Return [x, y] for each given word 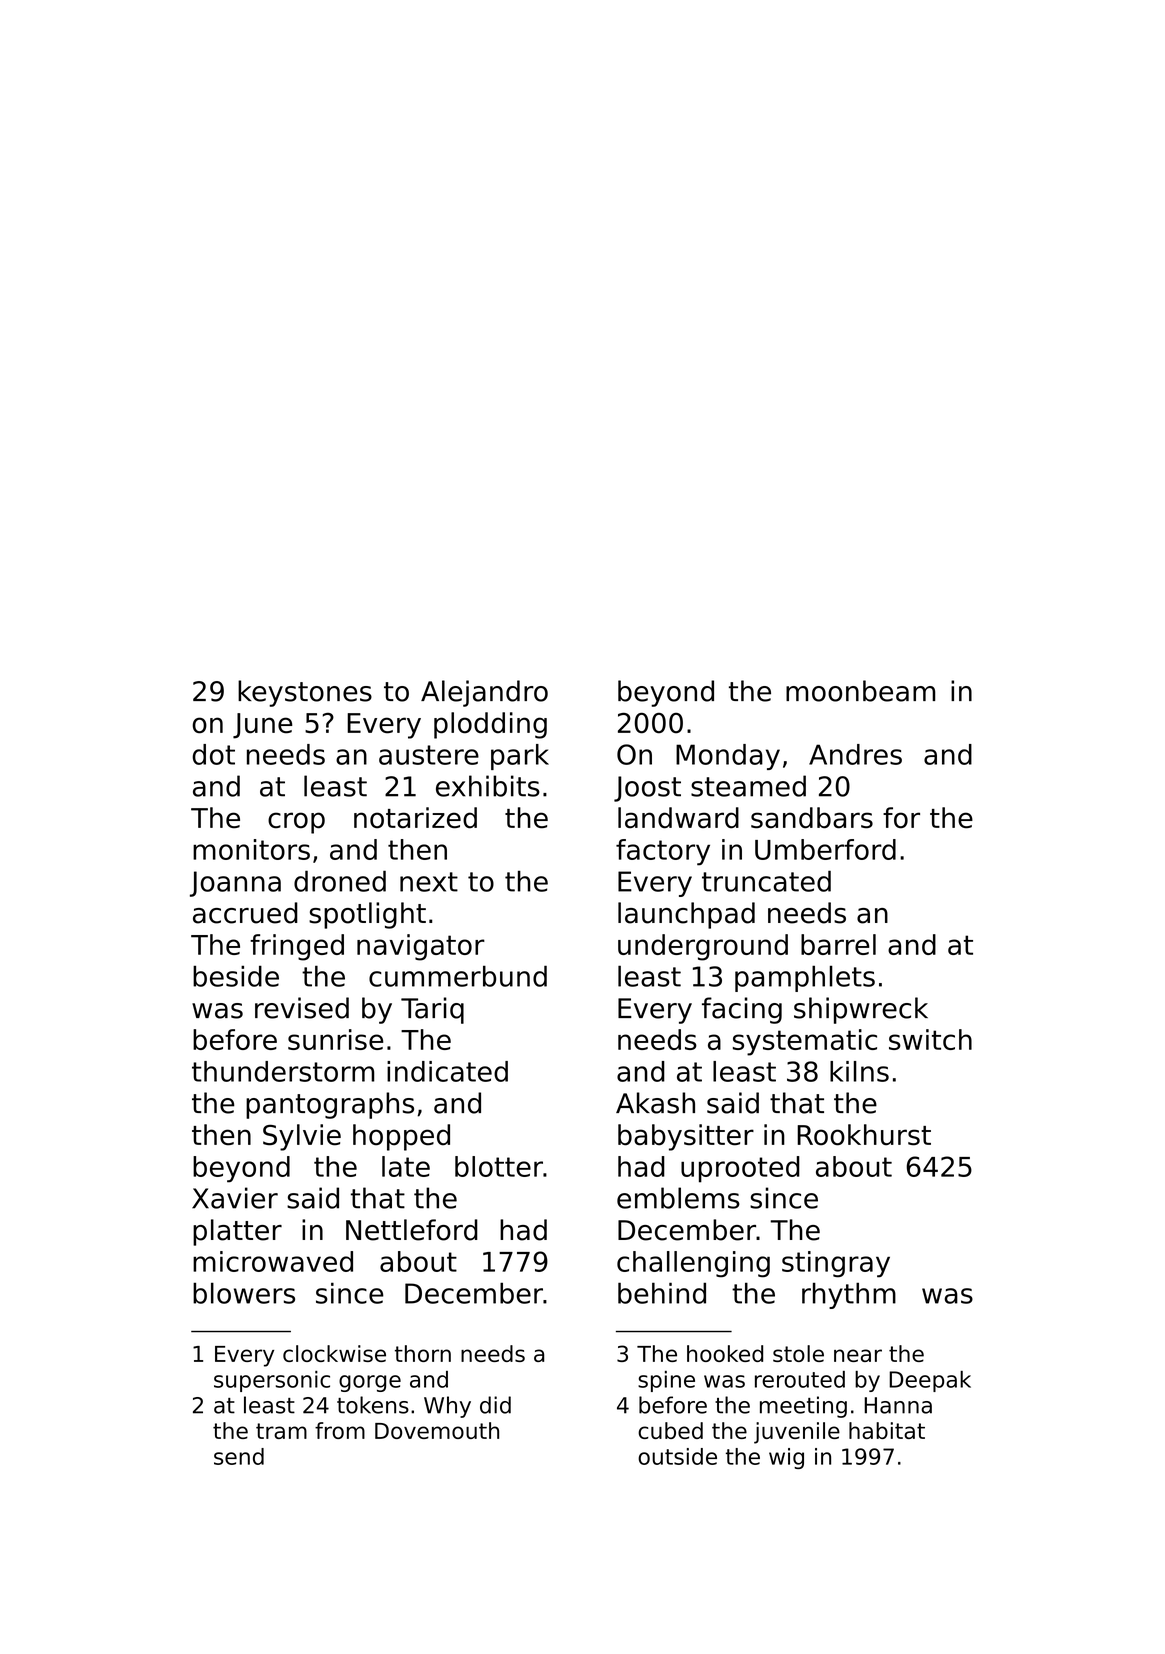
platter [237, 1232]
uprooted [740, 1169]
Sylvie [302, 1137]
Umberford [825, 849]
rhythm [849, 1295]
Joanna [235, 884]
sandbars [812, 818]
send [239, 1456]
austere [429, 755]
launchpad [686, 915]
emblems [678, 1198]
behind [662, 1293]
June [262, 726]
